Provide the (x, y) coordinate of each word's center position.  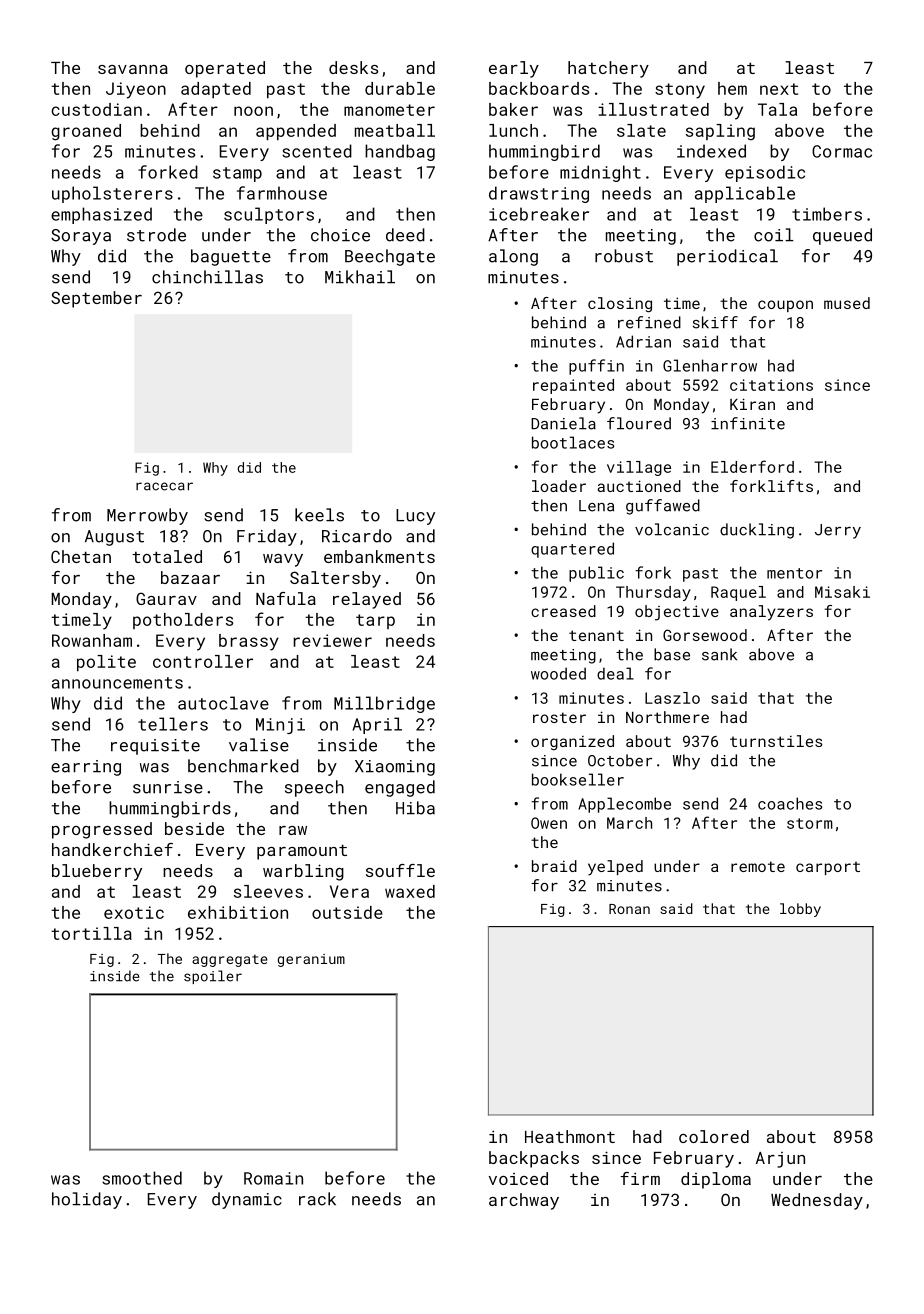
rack (317, 1199)
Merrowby (147, 516)
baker (513, 109)
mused (847, 303)
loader (559, 486)
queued (842, 236)
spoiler (213, 977)
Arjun (780, 1160)
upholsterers (112, 194)
